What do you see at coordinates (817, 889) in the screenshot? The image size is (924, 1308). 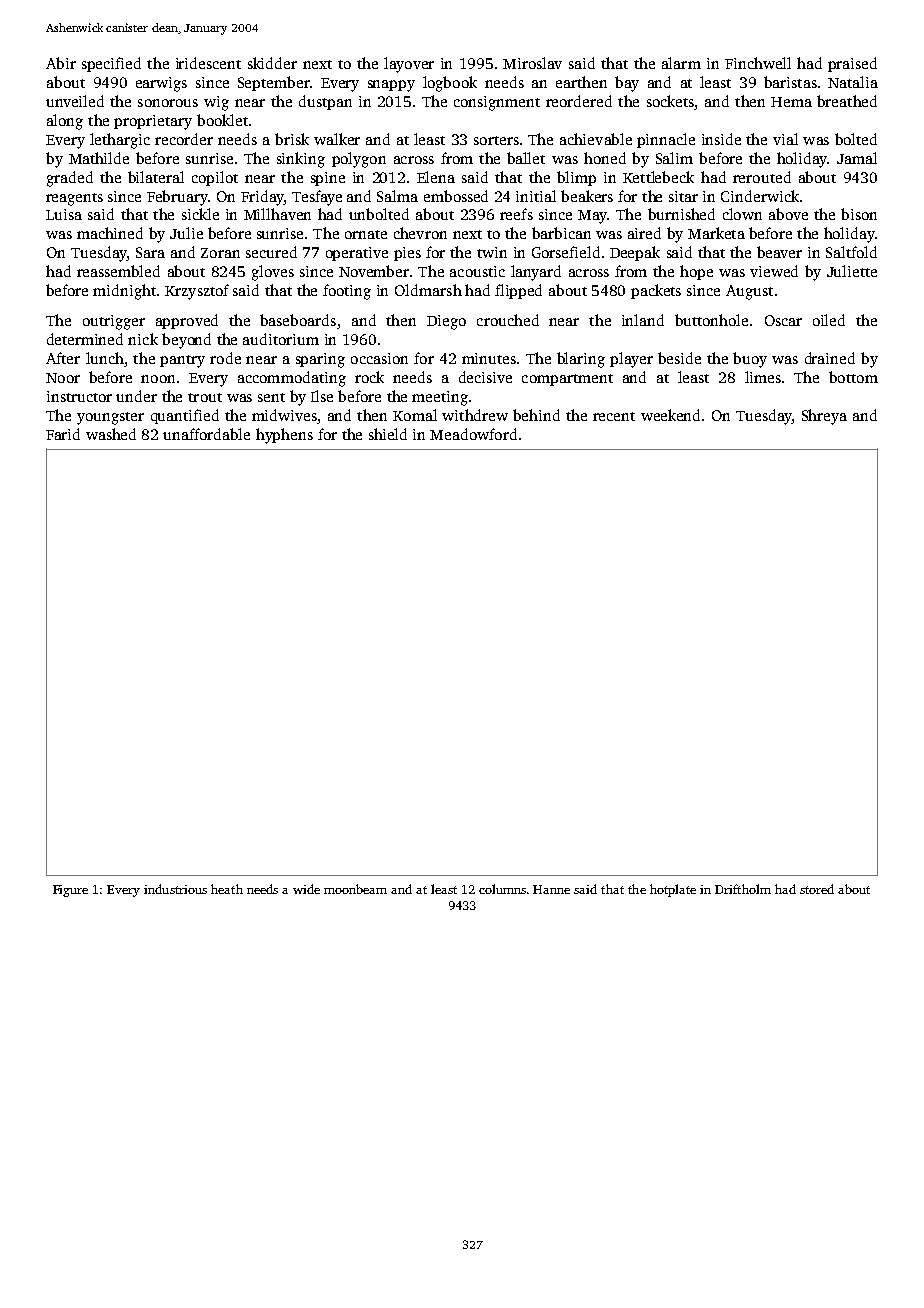 I see `stored` at bounding box center [817, 889].
